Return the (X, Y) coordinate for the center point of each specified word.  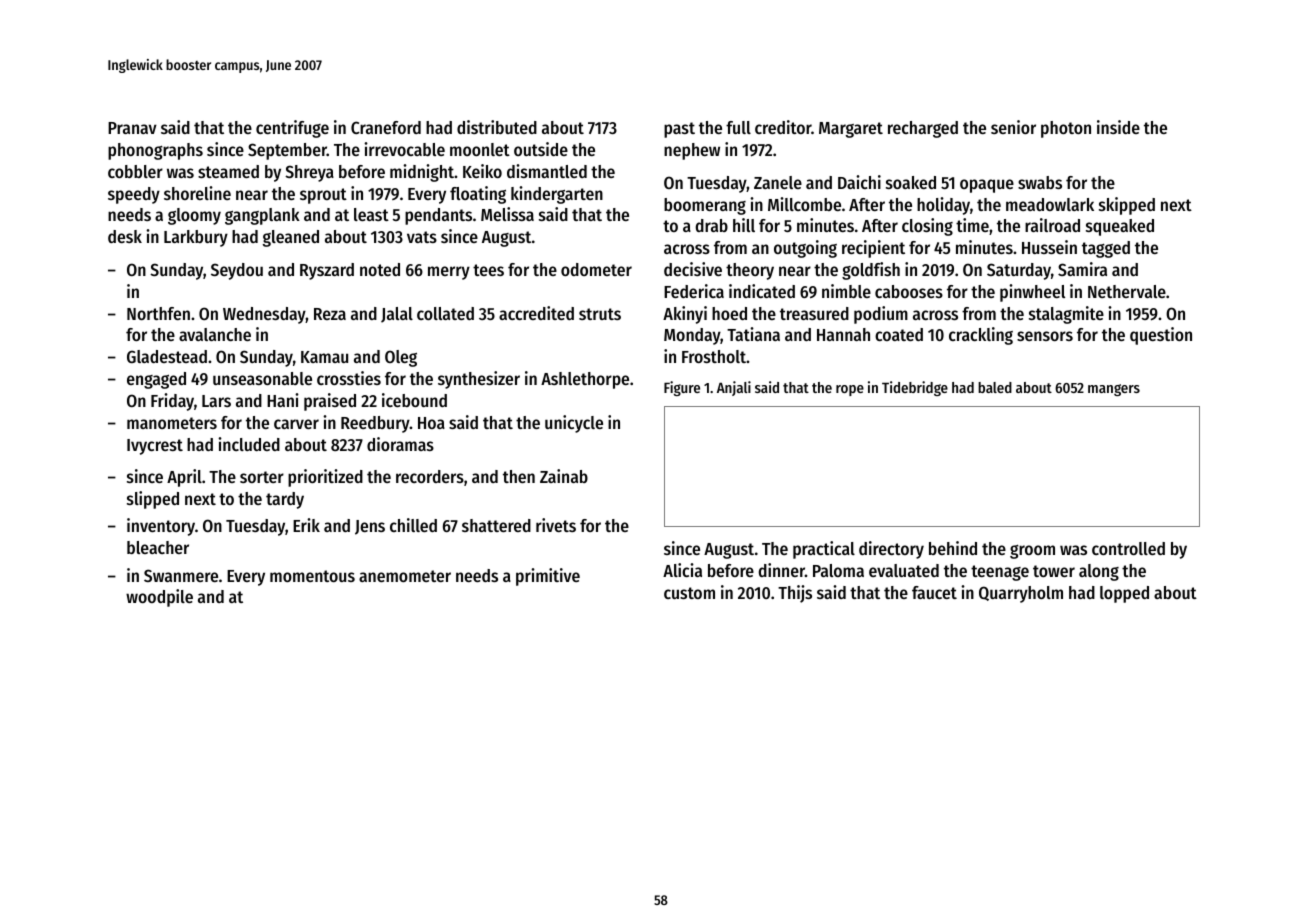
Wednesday (264, 315)
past (679, 130)
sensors (1045, 336)
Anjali (734, 388)
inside (1118, 127)
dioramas (400, 444)
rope (850, 390)
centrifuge (292, 129)
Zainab (564, 476)
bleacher (158, 547)
